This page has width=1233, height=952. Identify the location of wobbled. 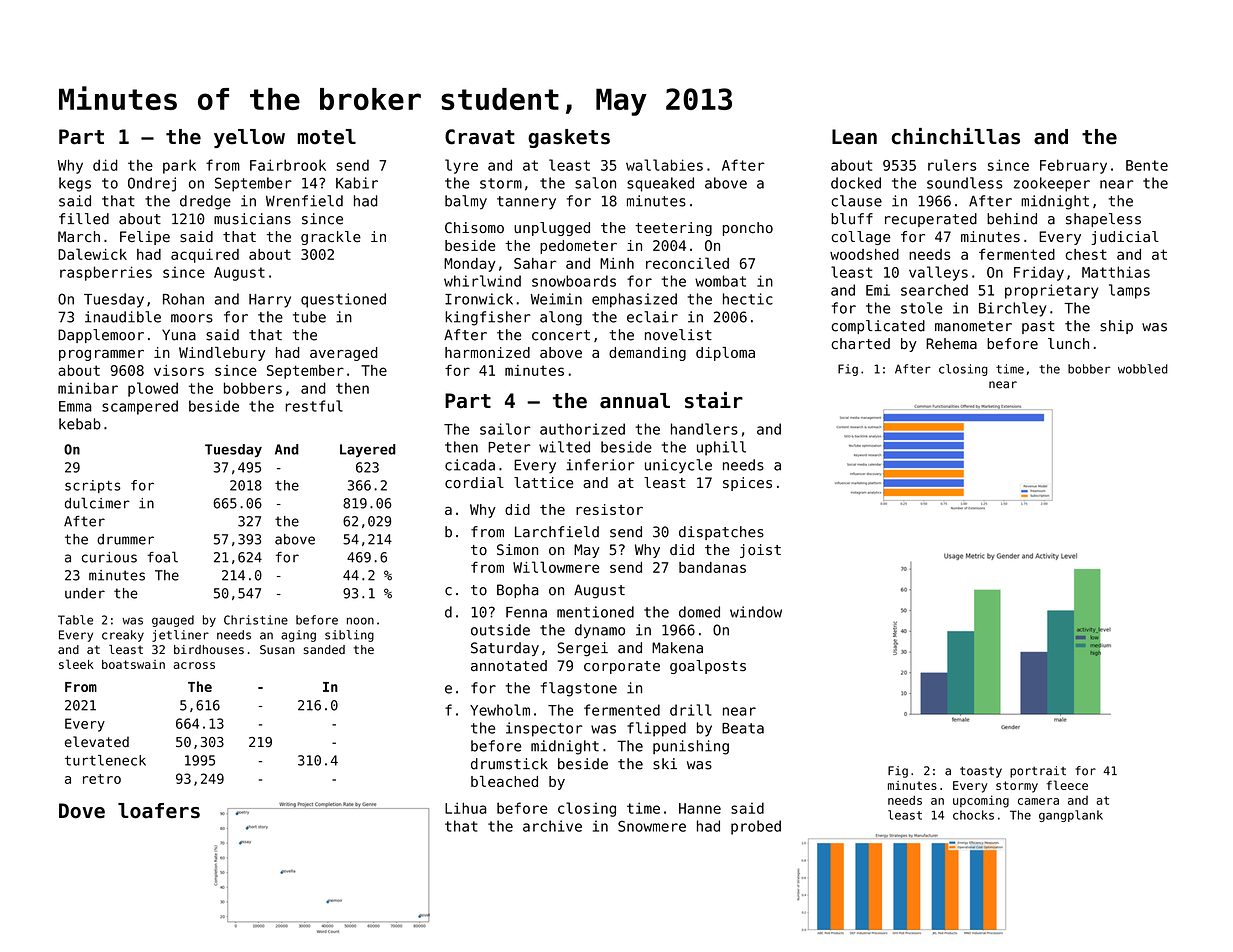
(1143, 369).
